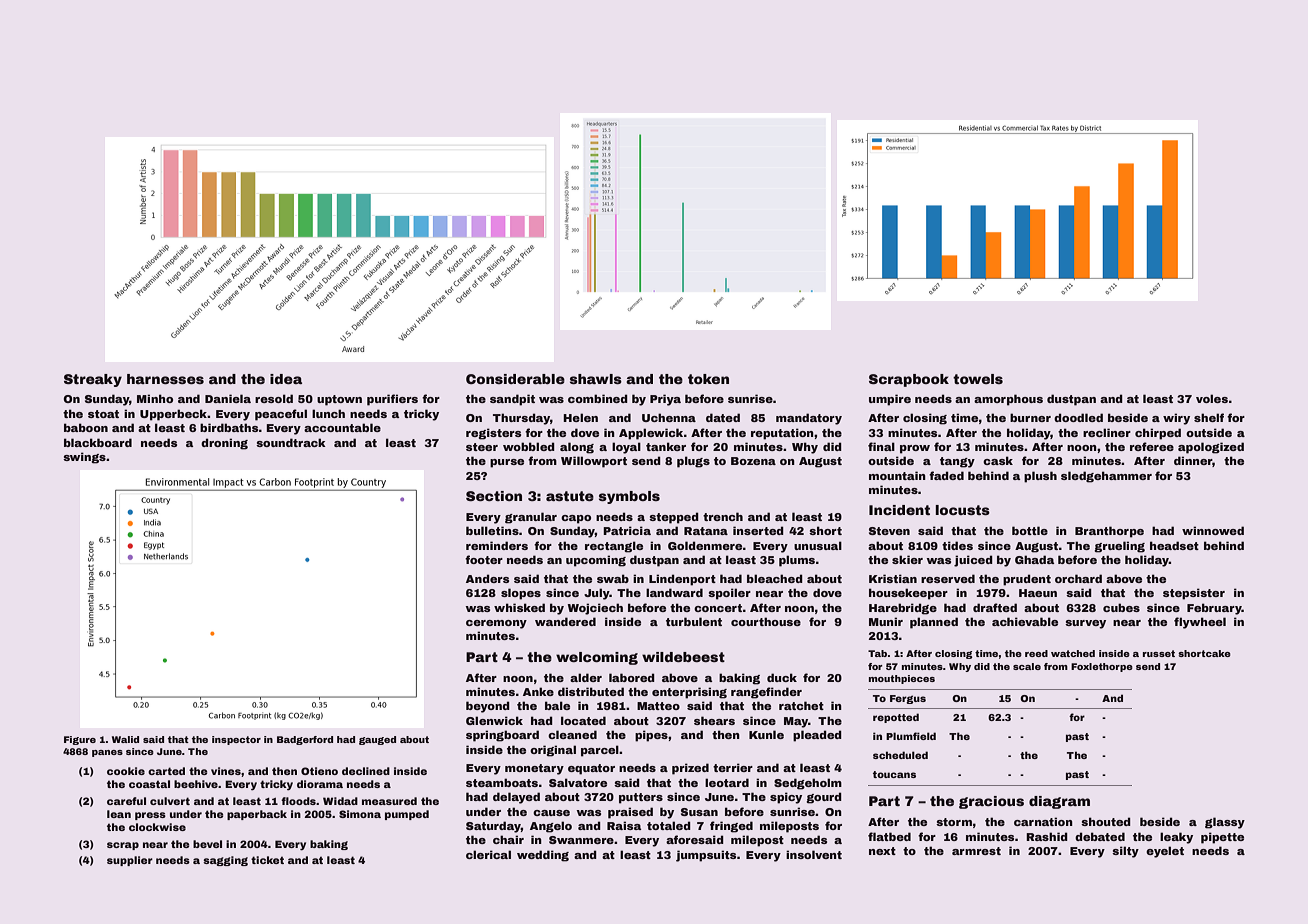 Image resolution: width=1308 pixels, height=924 pixels. I want to click on reed, so click(1036, 653).
